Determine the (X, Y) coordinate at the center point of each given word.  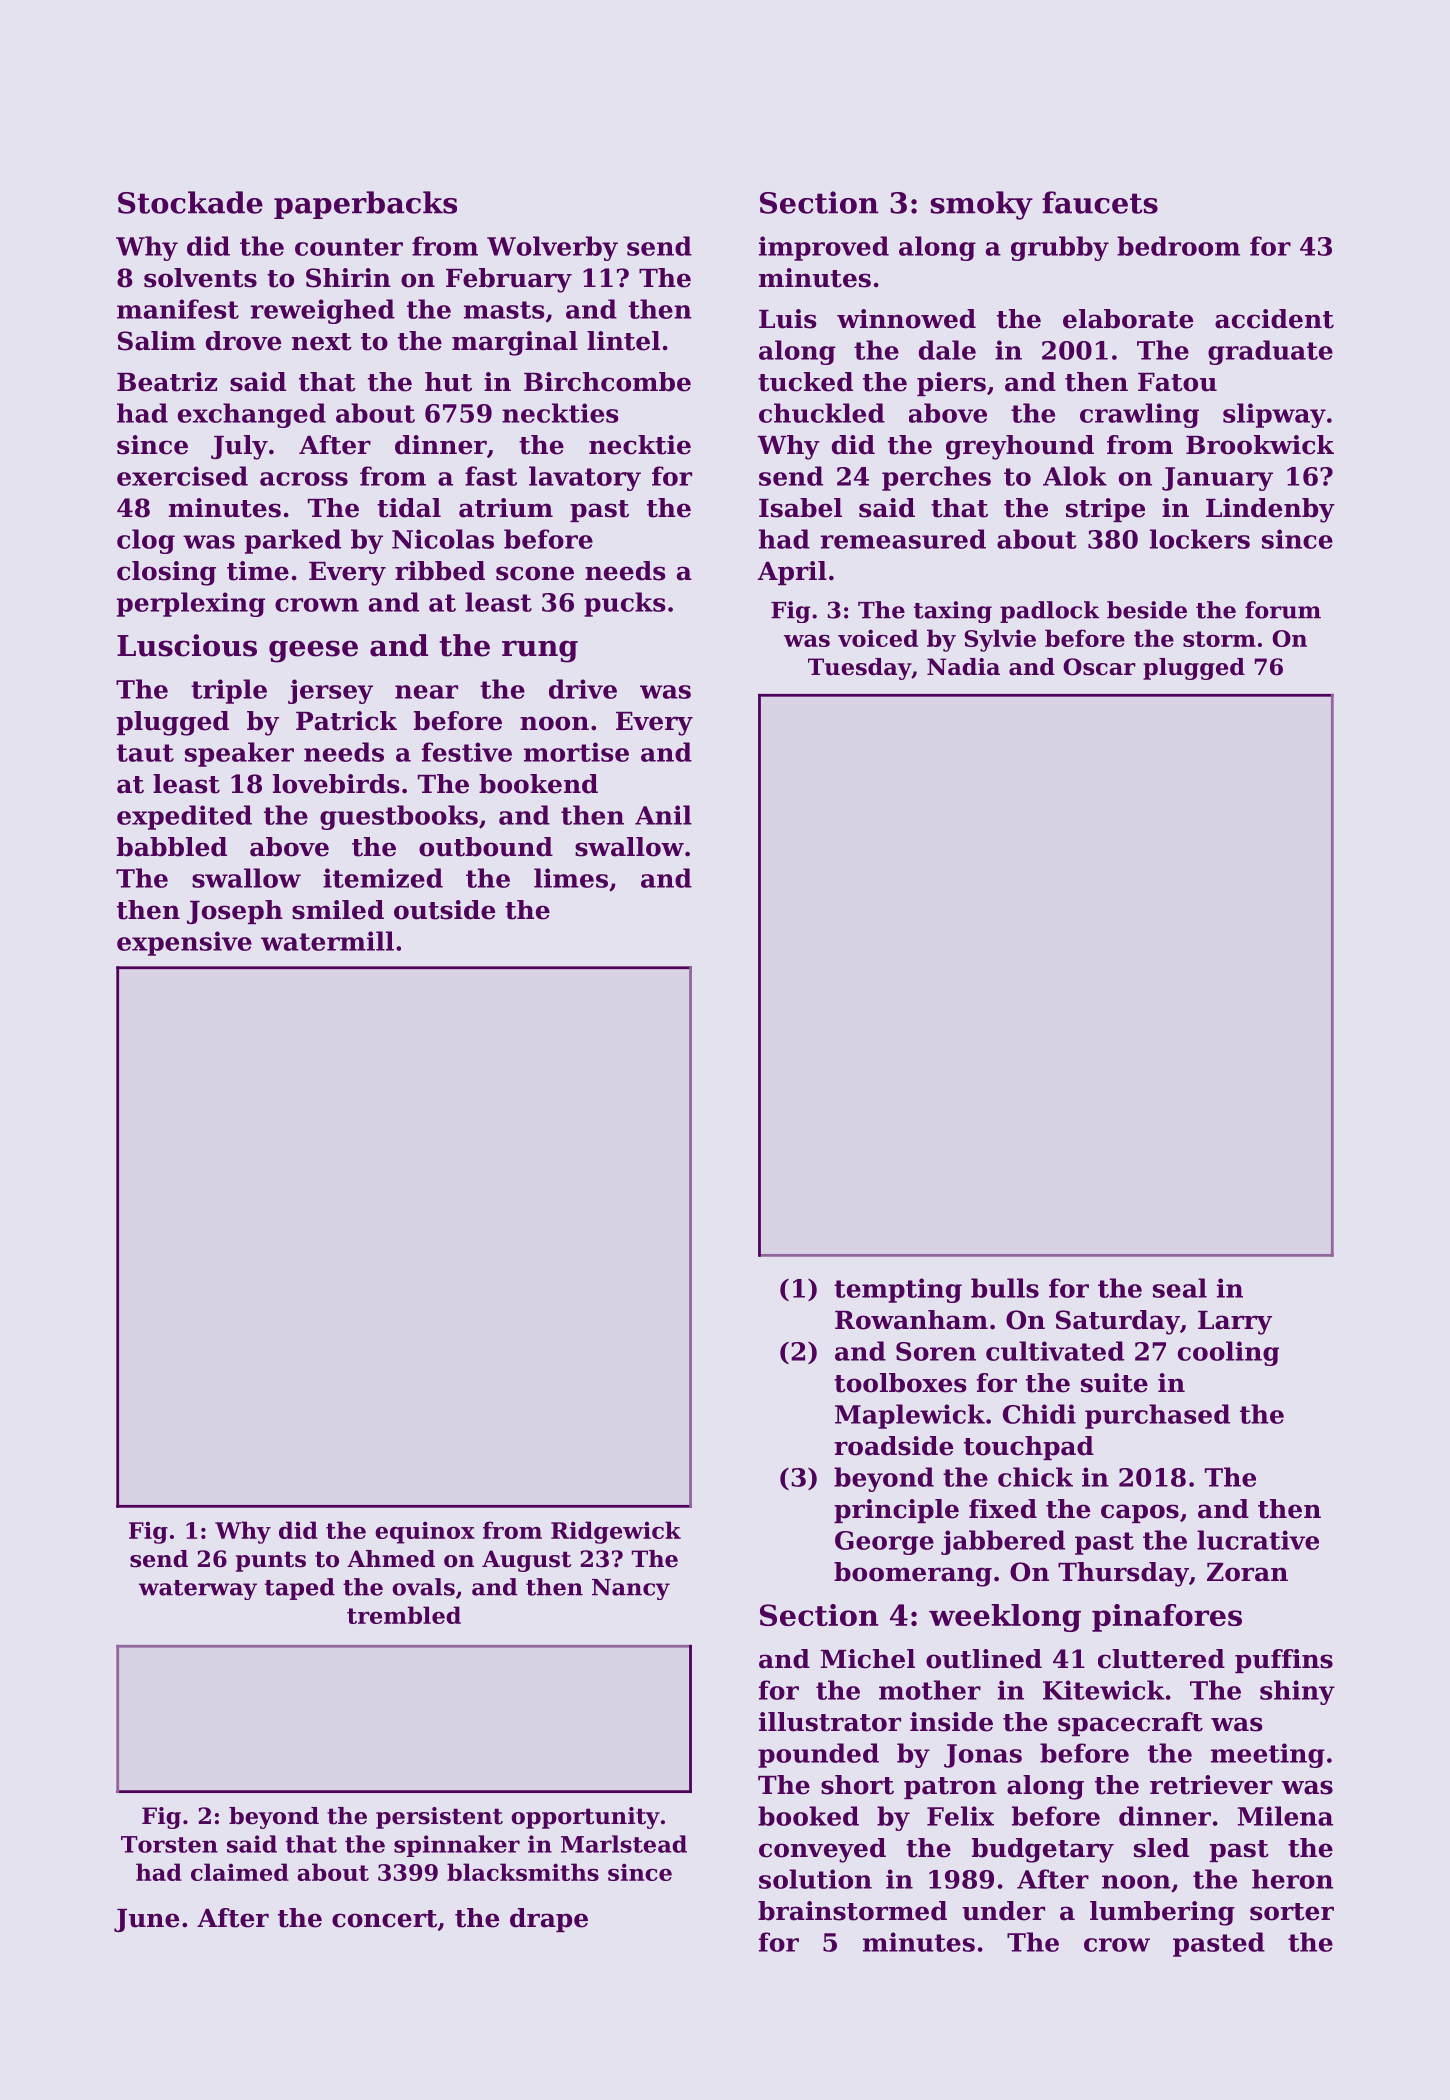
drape (549, 1920)
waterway (198, 1590)
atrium (506, 508)
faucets (1100, 202)
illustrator (830, 1722)
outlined (984, 1659)
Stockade (190, 202)
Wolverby (552, 248)
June (146, 1920)
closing (166, 573)
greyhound (1020, 447)
